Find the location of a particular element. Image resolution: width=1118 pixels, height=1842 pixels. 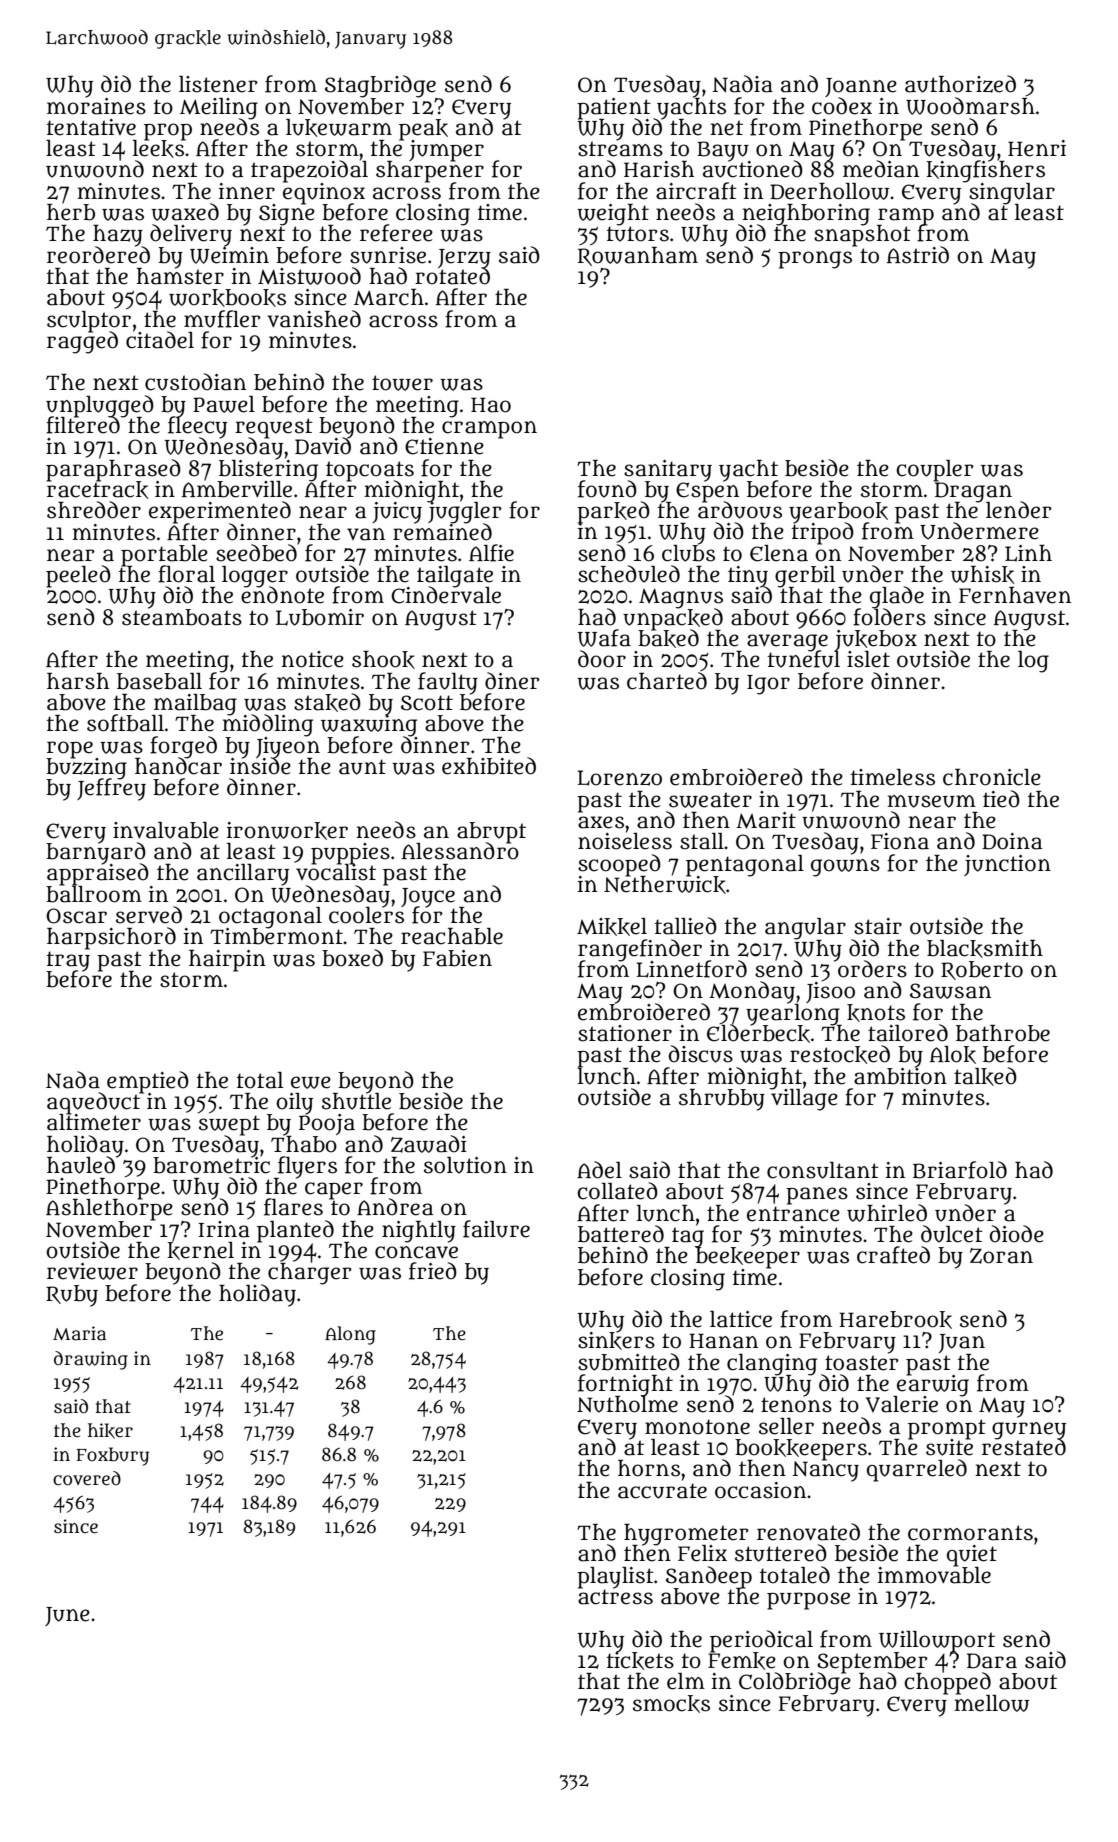

Nadia is located at coordinates (742, 84).
